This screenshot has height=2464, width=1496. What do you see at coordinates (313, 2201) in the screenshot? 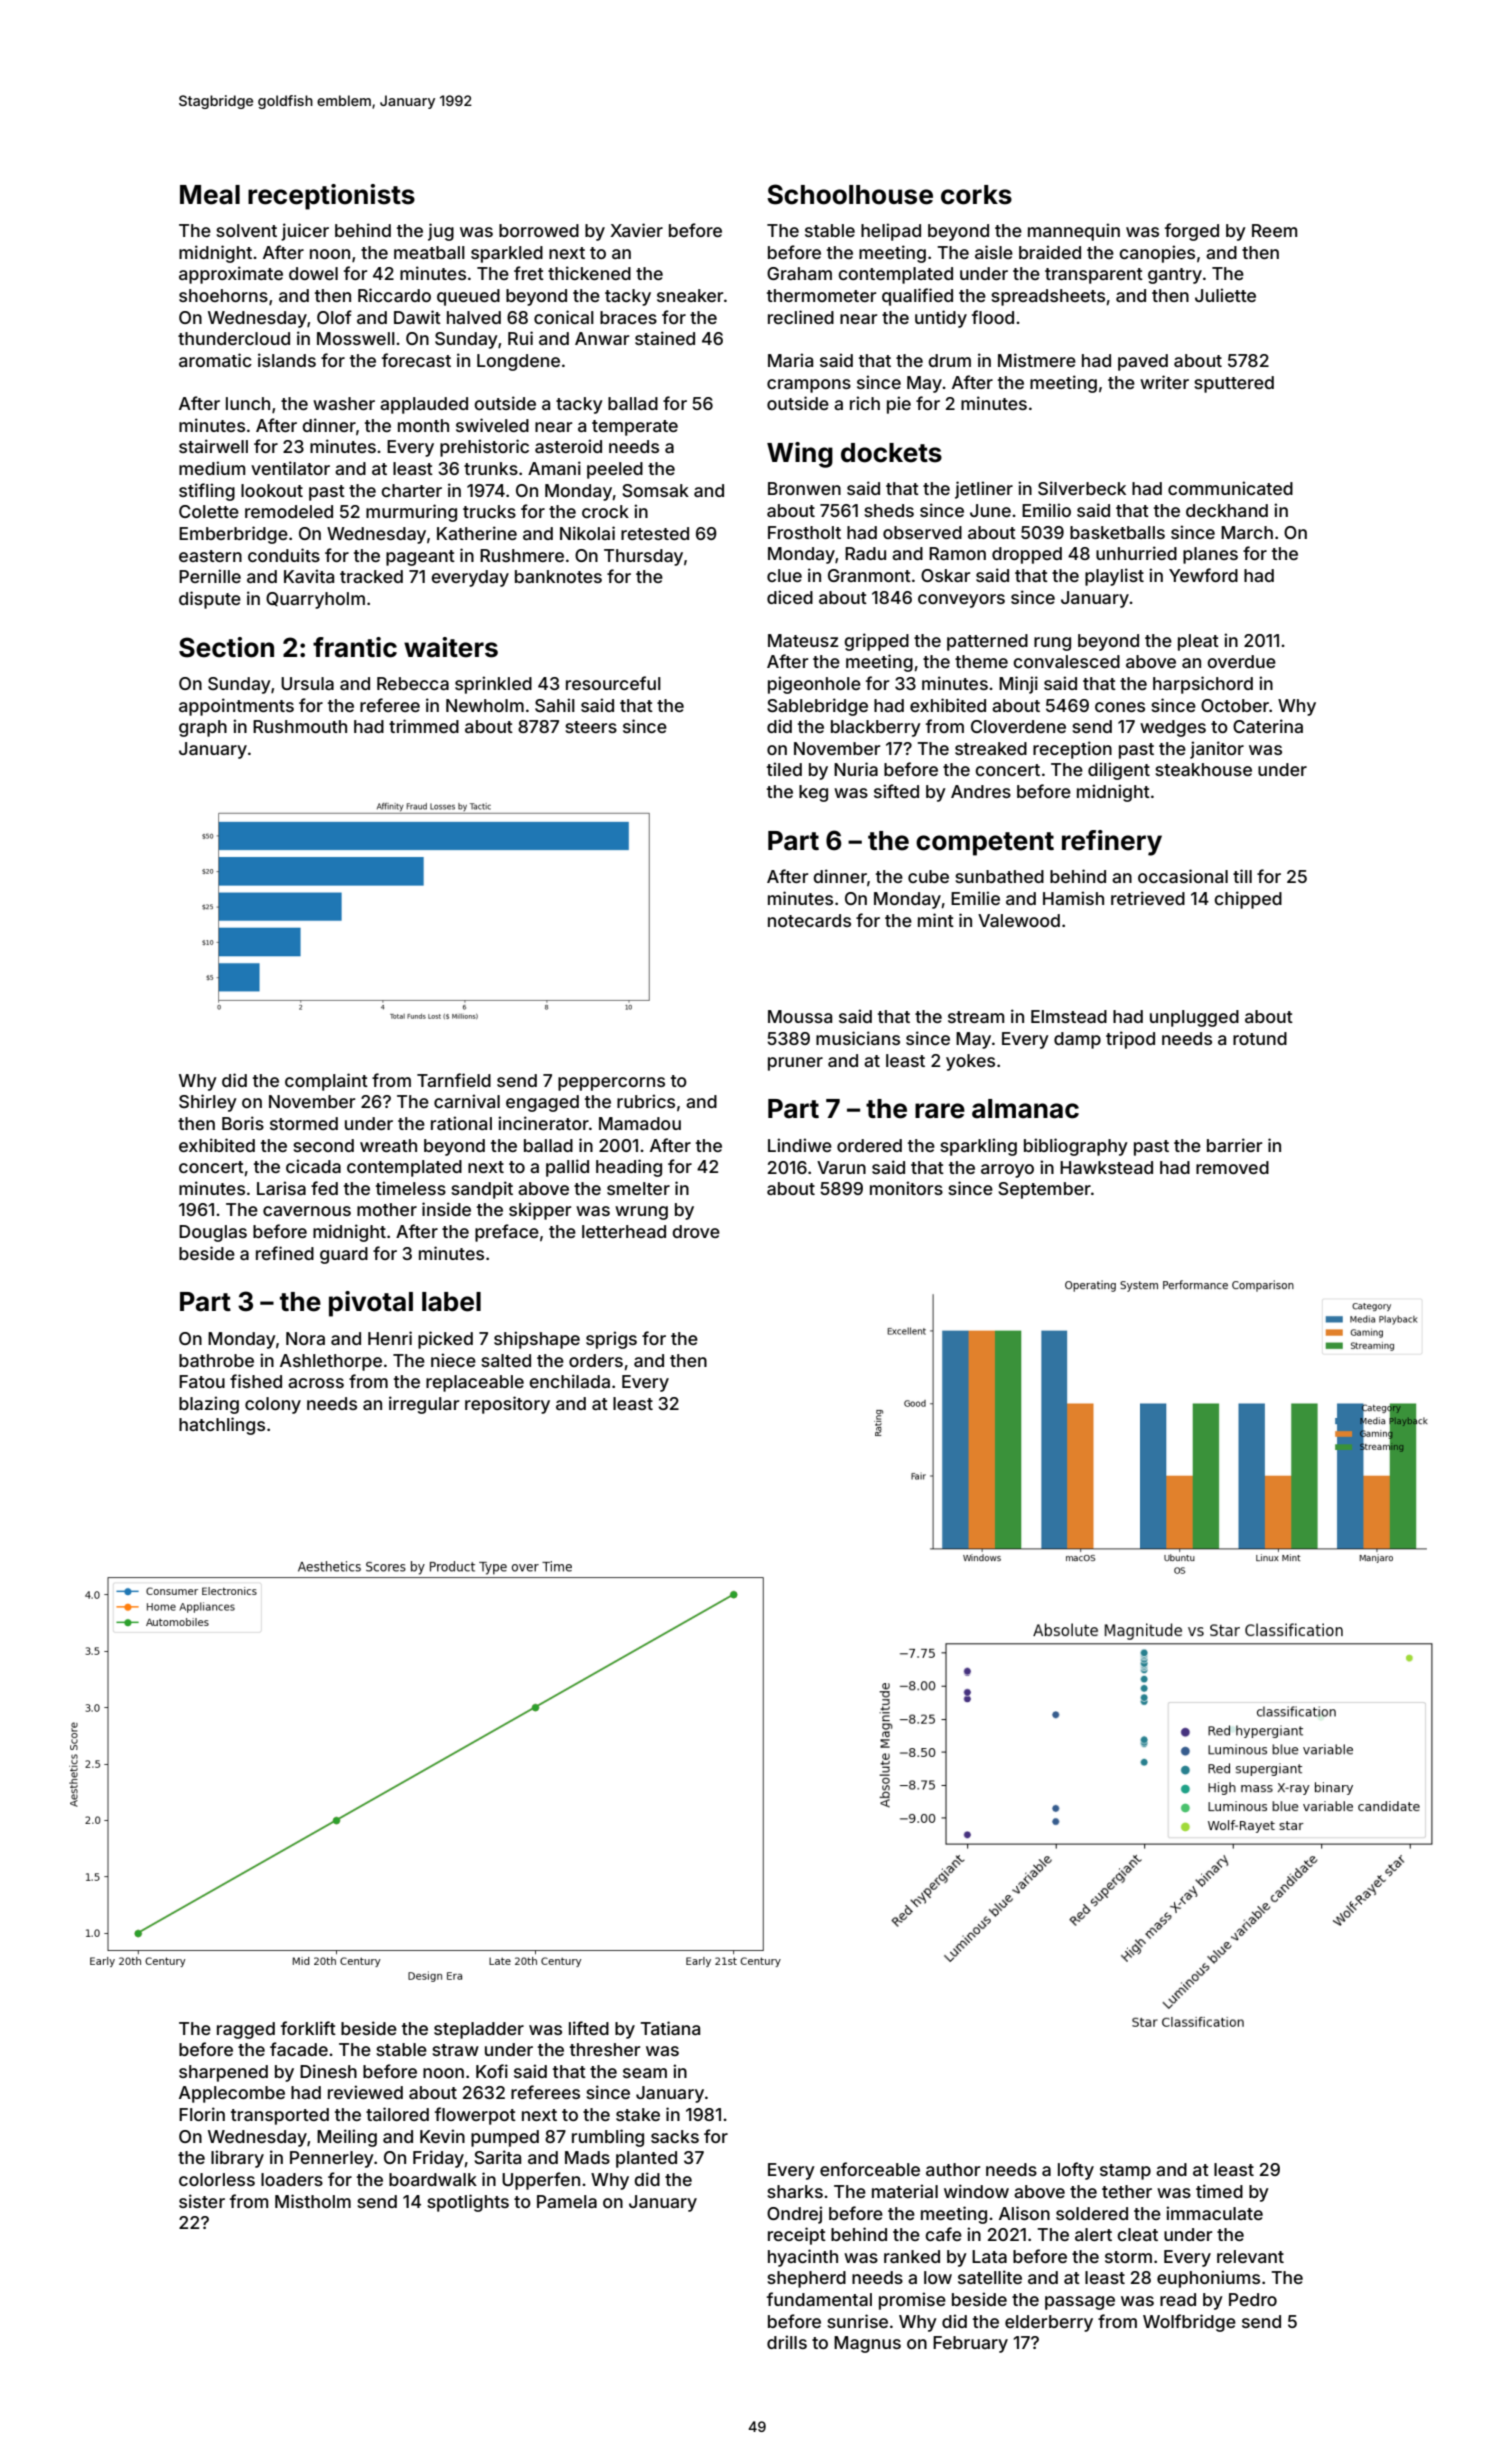
I see `Mistholm` at bounding box center [313, 2201].
